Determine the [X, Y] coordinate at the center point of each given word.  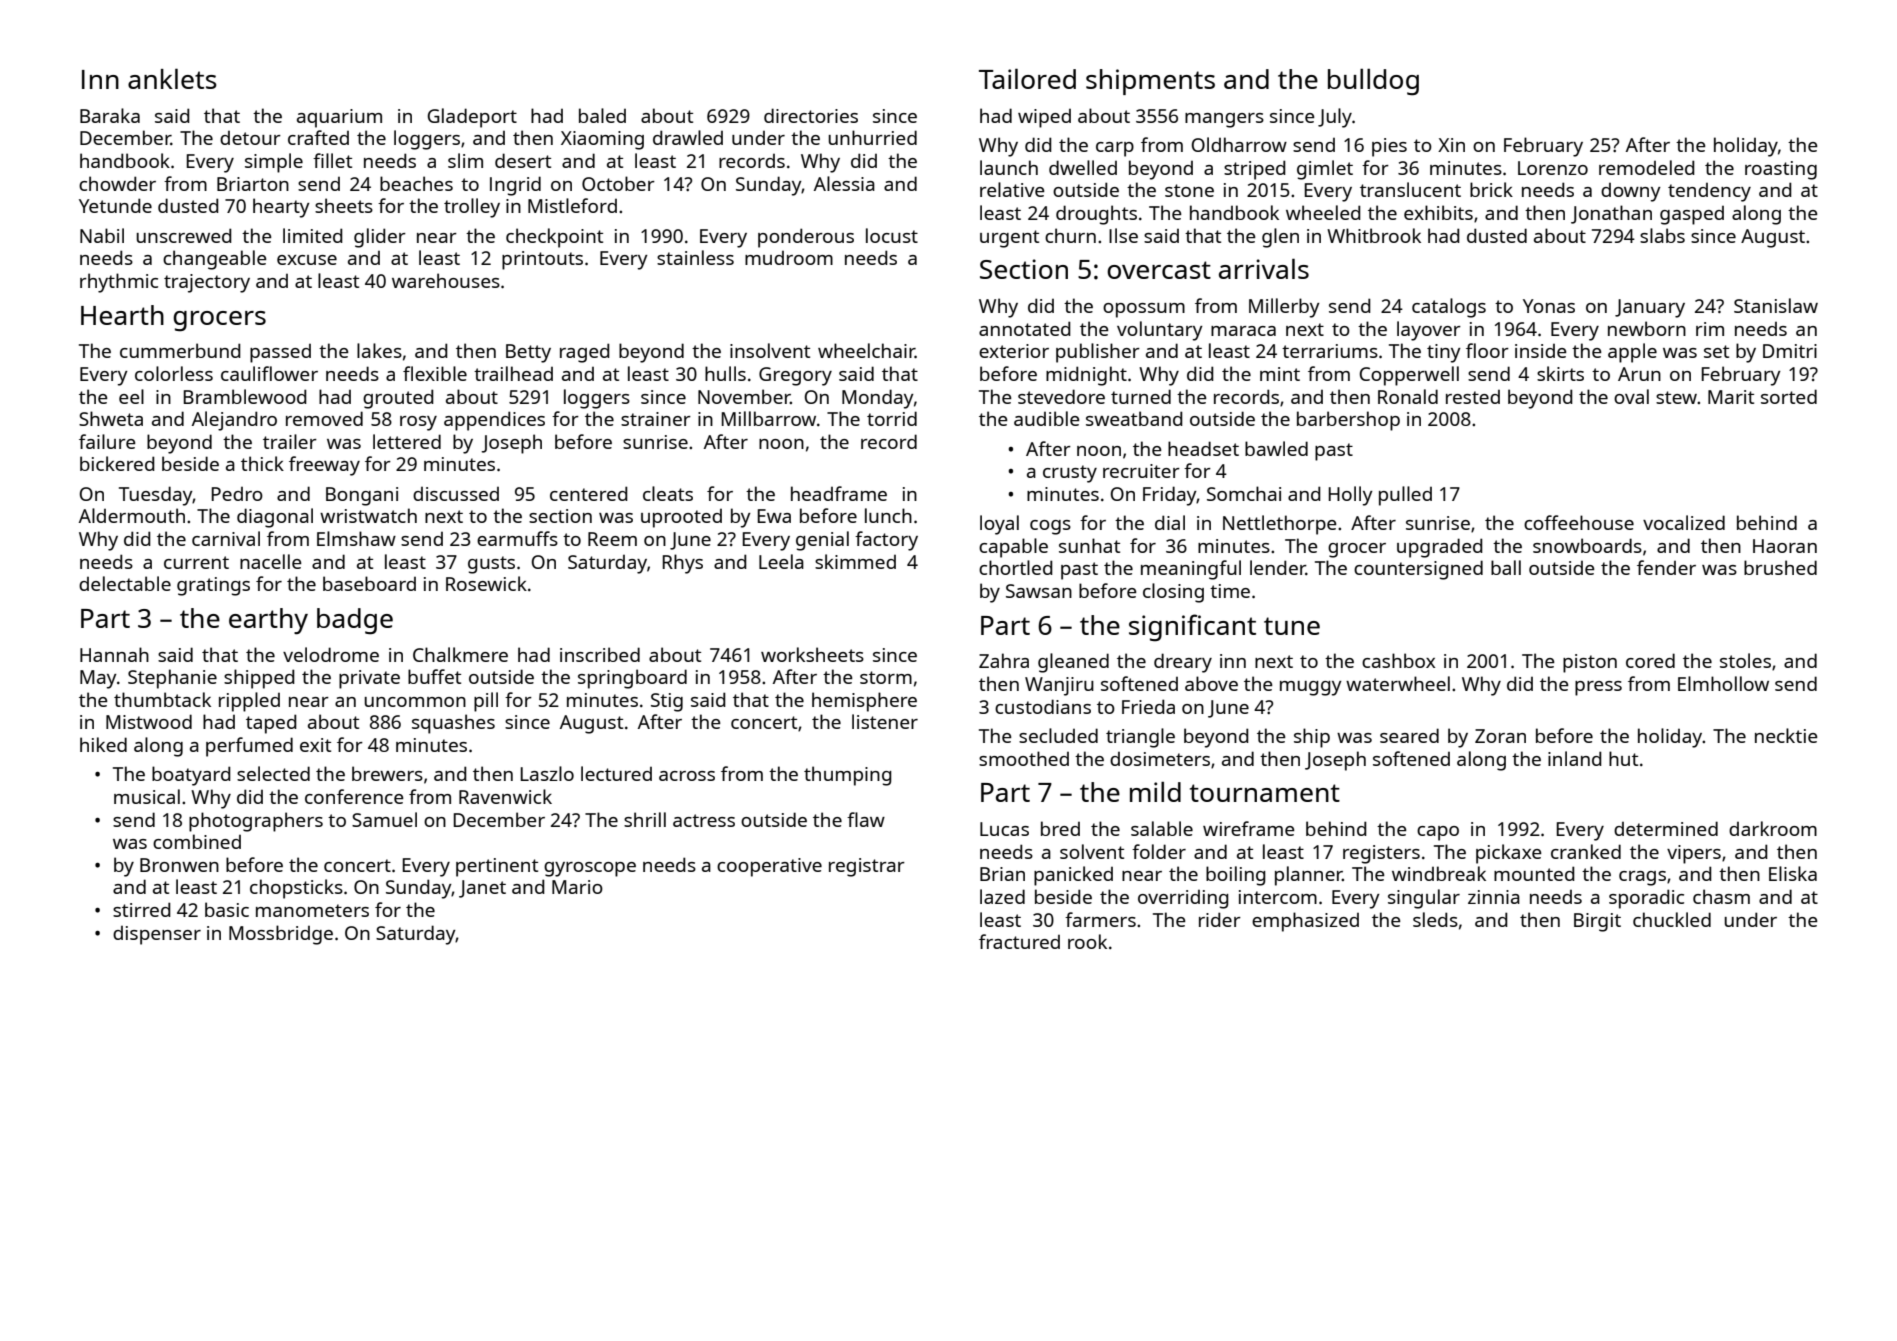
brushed [1780, 567]
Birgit [1597, 922]
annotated [1025, 328]
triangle [1140, 738]
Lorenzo [1553, 168]
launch [1009, 167]
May [98, 679]
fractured [1019, 941]
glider [380, 238]
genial [822, 541]
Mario [577, 887]
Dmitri [1790, 351]
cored [1650, 660]
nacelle [271, 561]
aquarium [339, 118]
